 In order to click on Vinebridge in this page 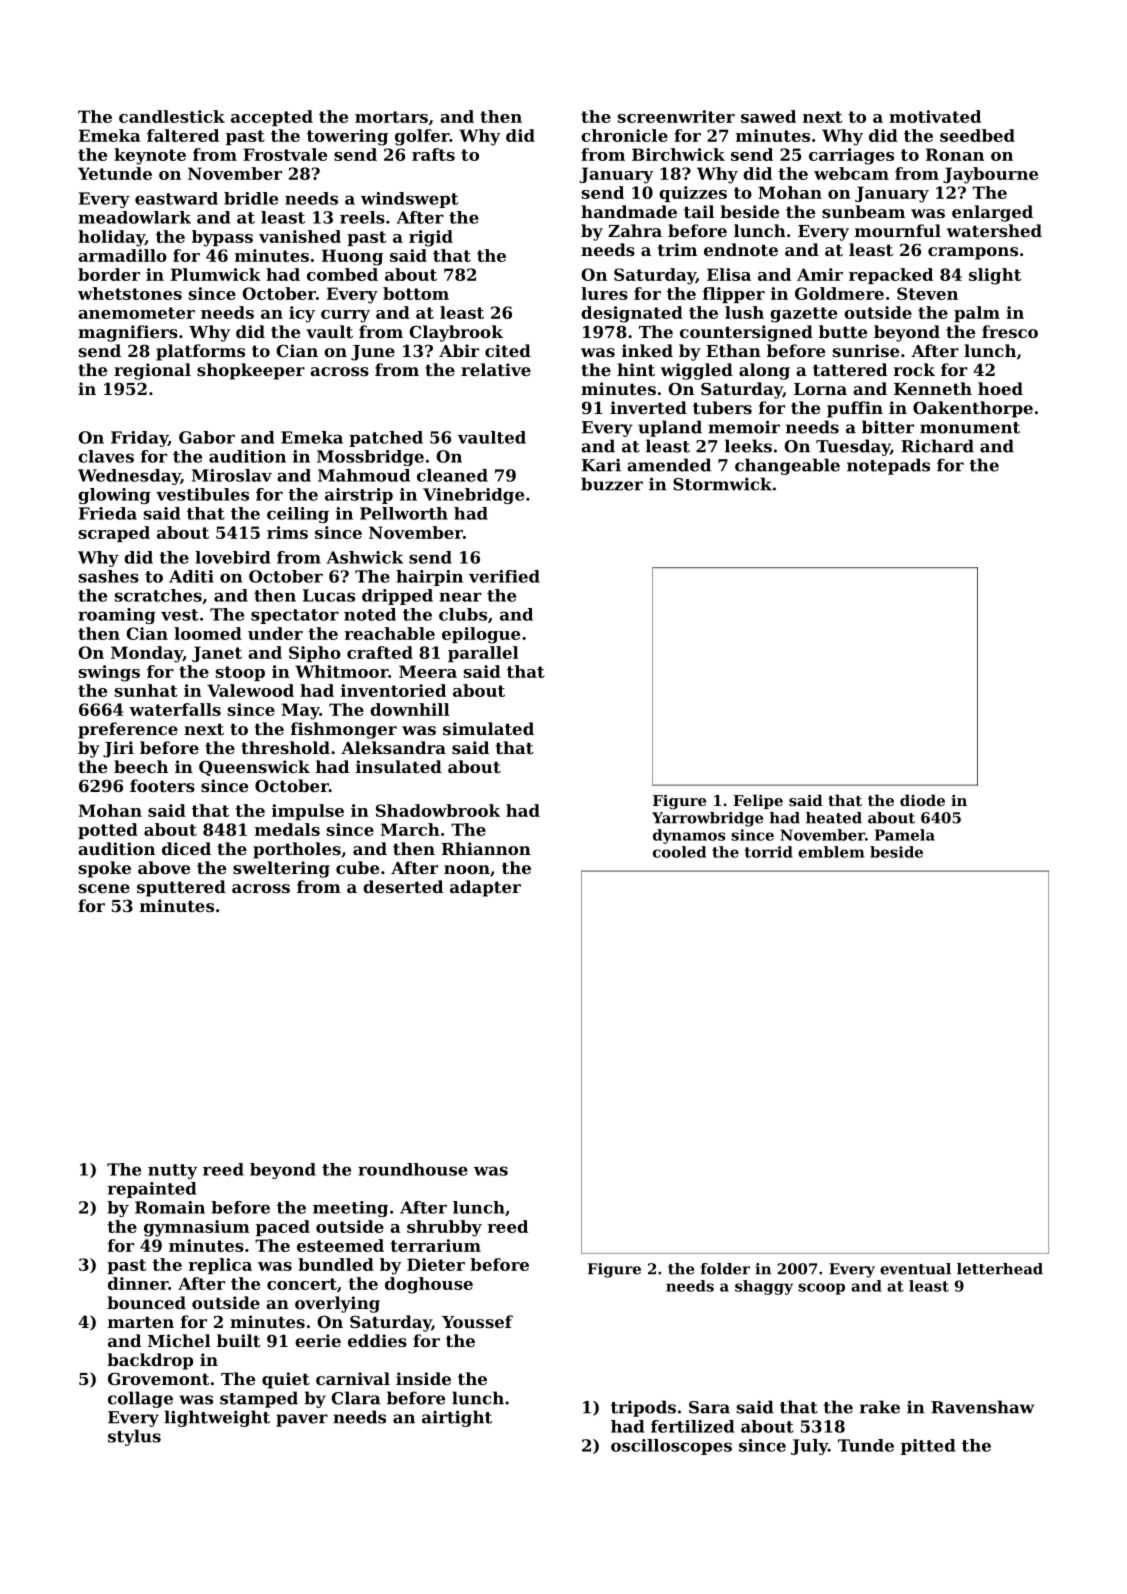, I will do `click(473, 496)`.
